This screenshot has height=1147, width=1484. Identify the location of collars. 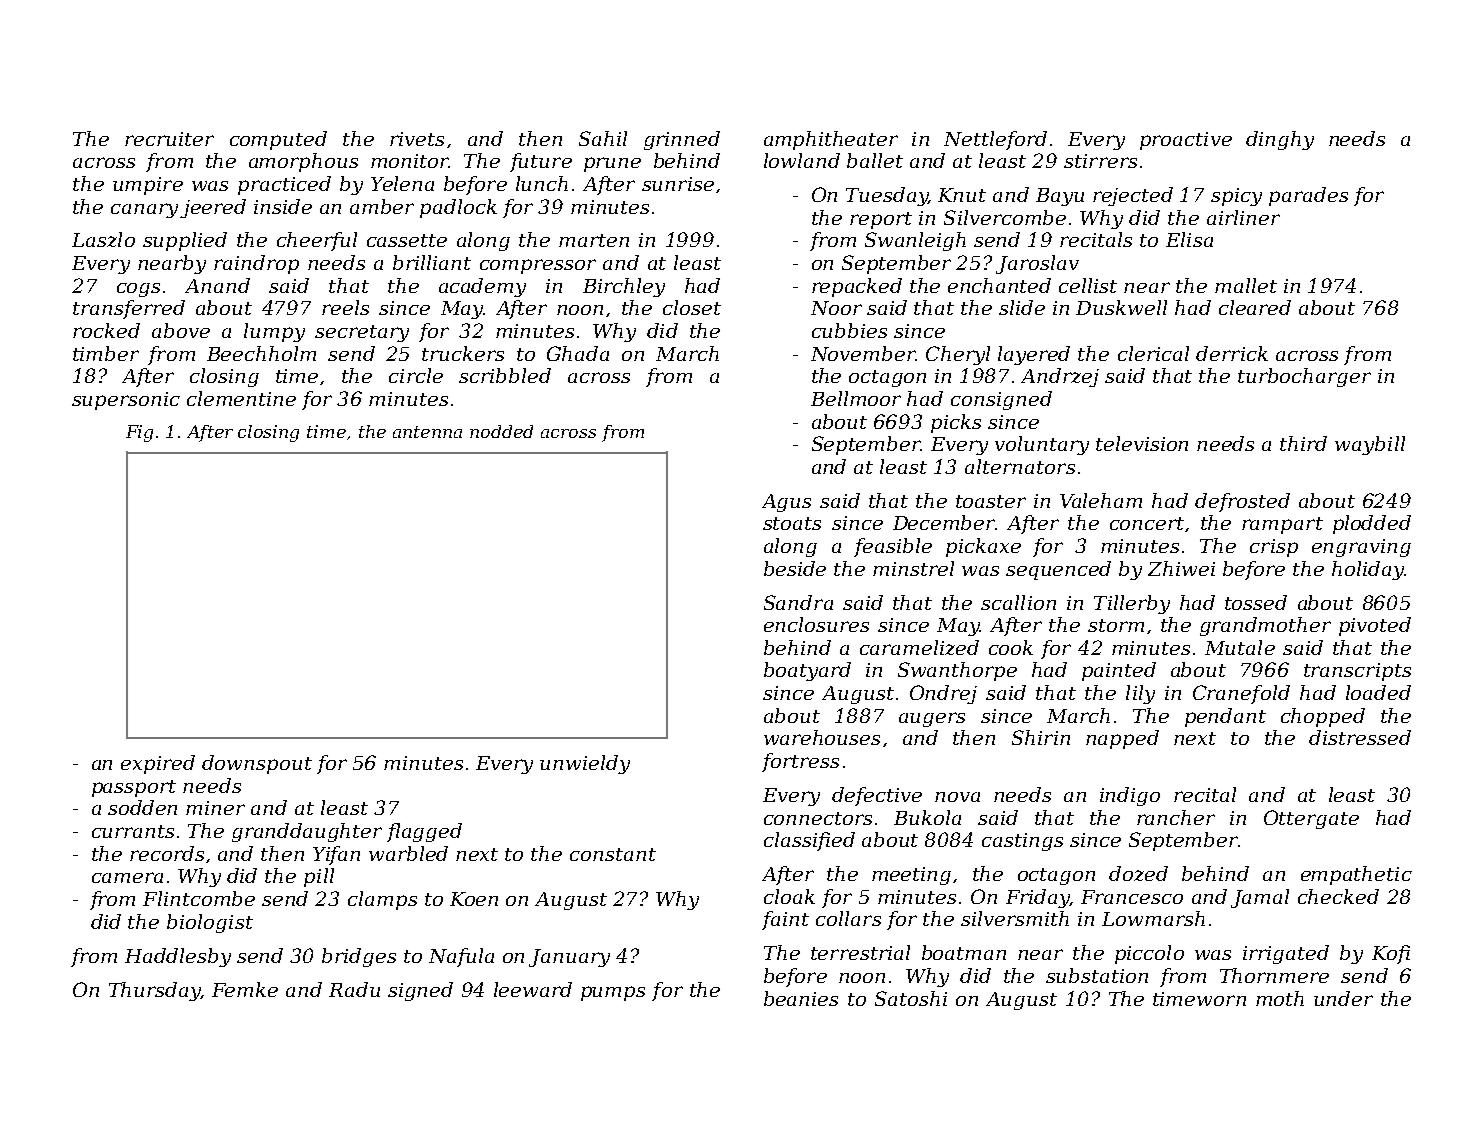
(848, 918).
